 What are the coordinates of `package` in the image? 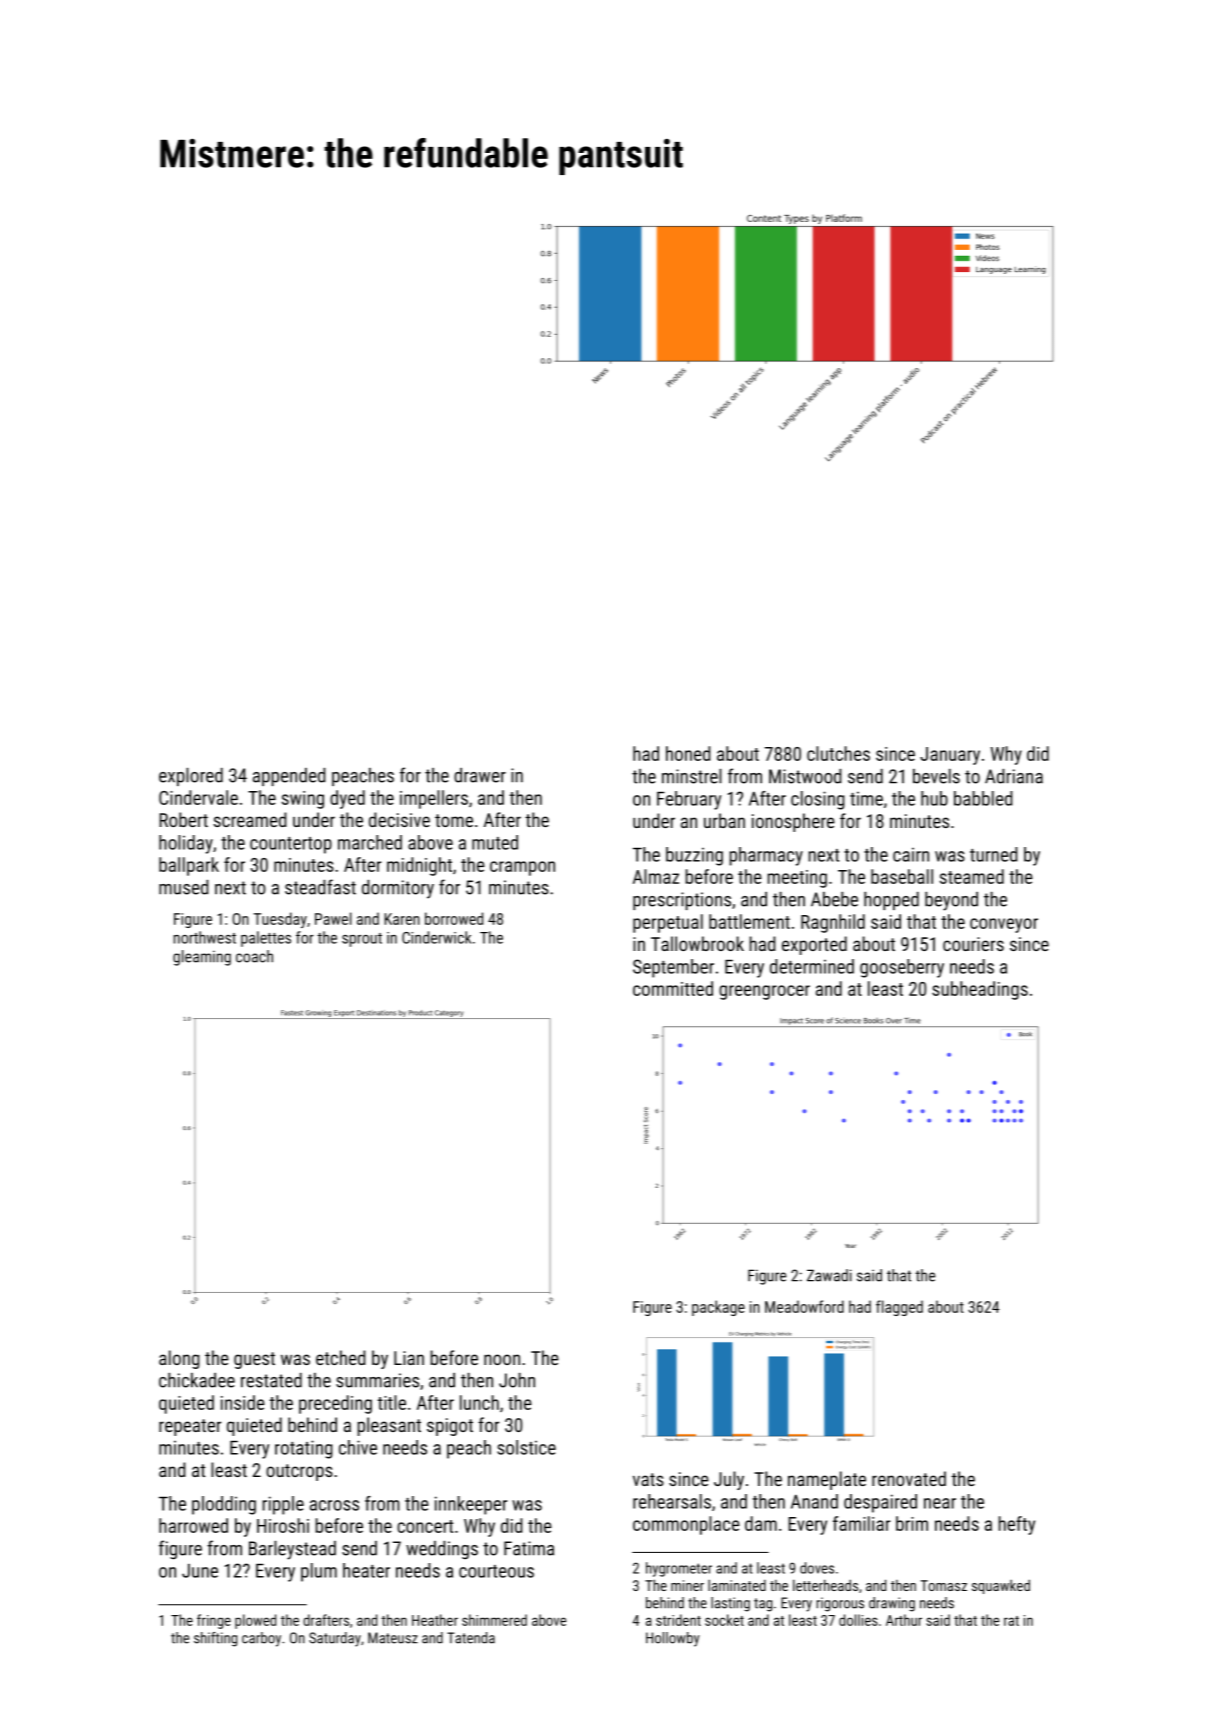 It's located at (718, 1308).
